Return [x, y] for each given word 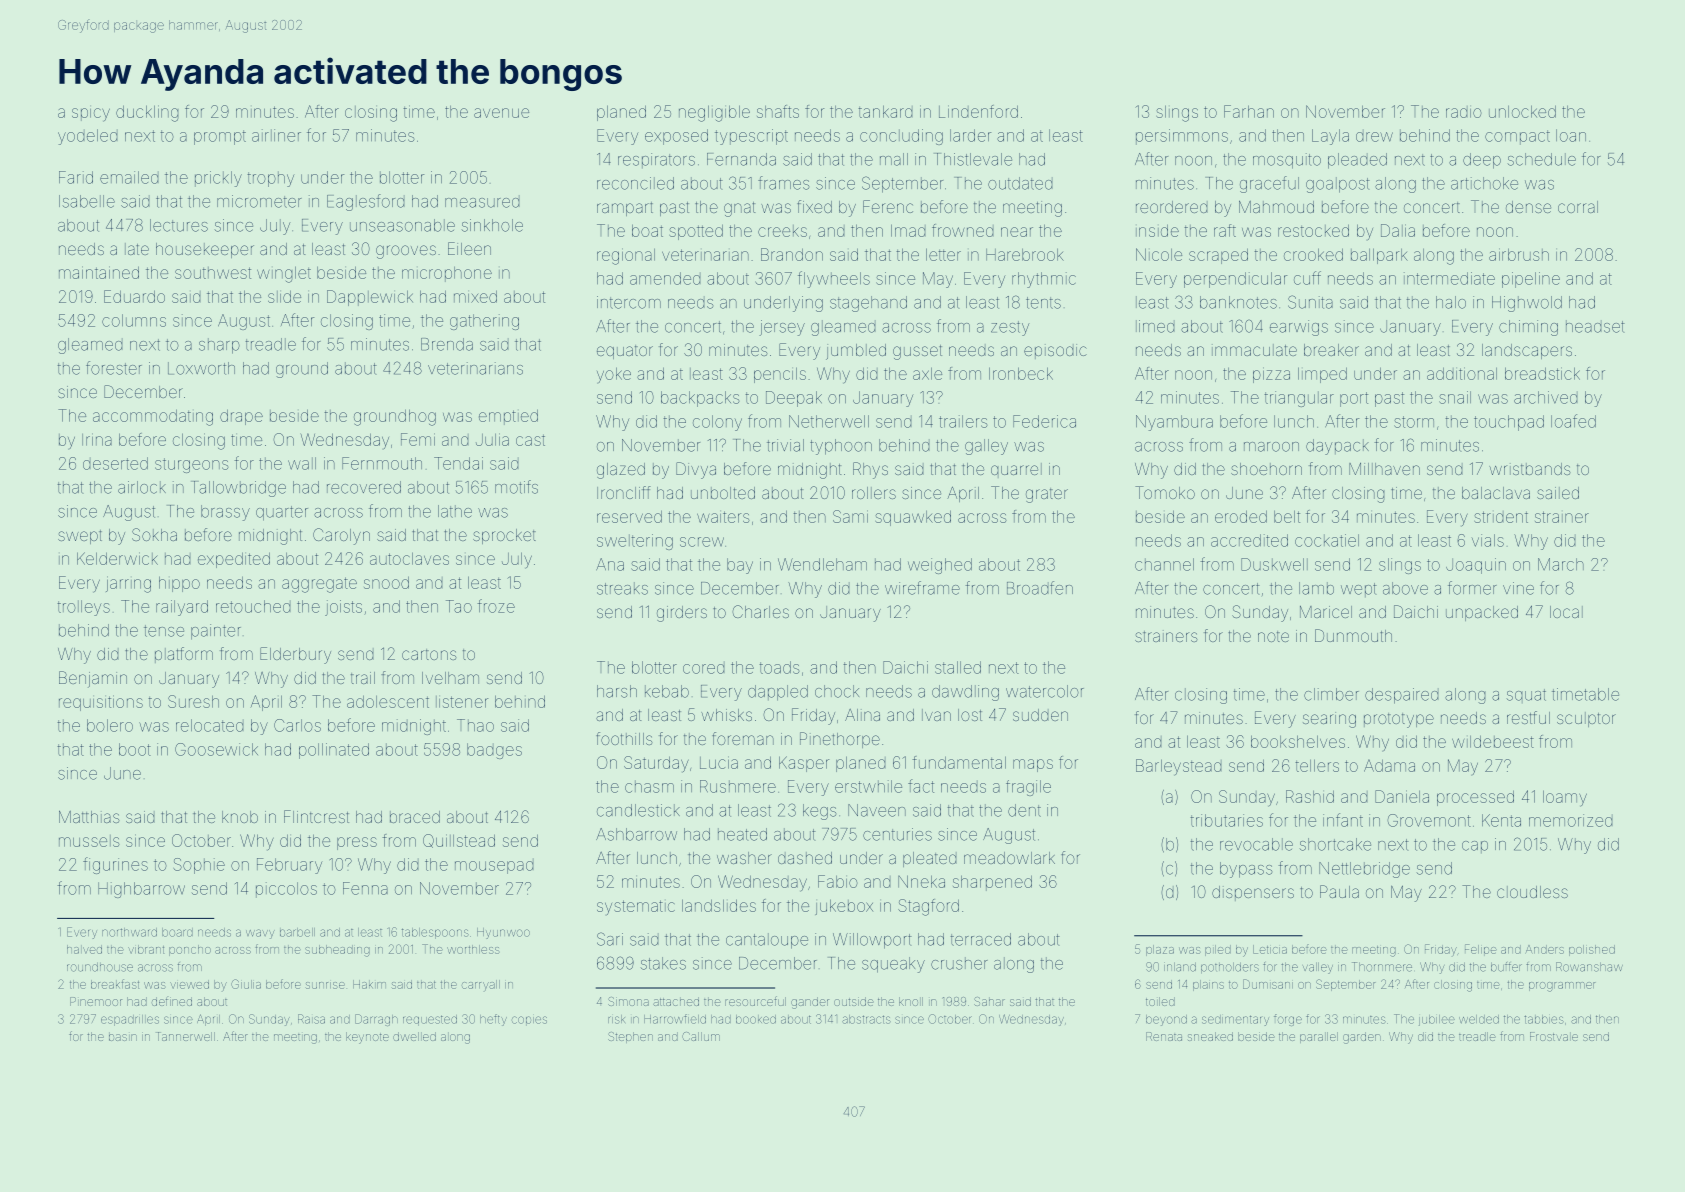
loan [1571, 135]
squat [1526, 695]
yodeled [87, 137]
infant [1343, 820]
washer [744, 858]
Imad [908, 231]
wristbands [1530, 469]
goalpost [1338, 185]
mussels [89, 841]
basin [123, 1037]
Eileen [469, 248]
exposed [676, 137]
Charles [760, 611]
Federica [1044, 421]
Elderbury [295, 655]
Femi [418, 439]
